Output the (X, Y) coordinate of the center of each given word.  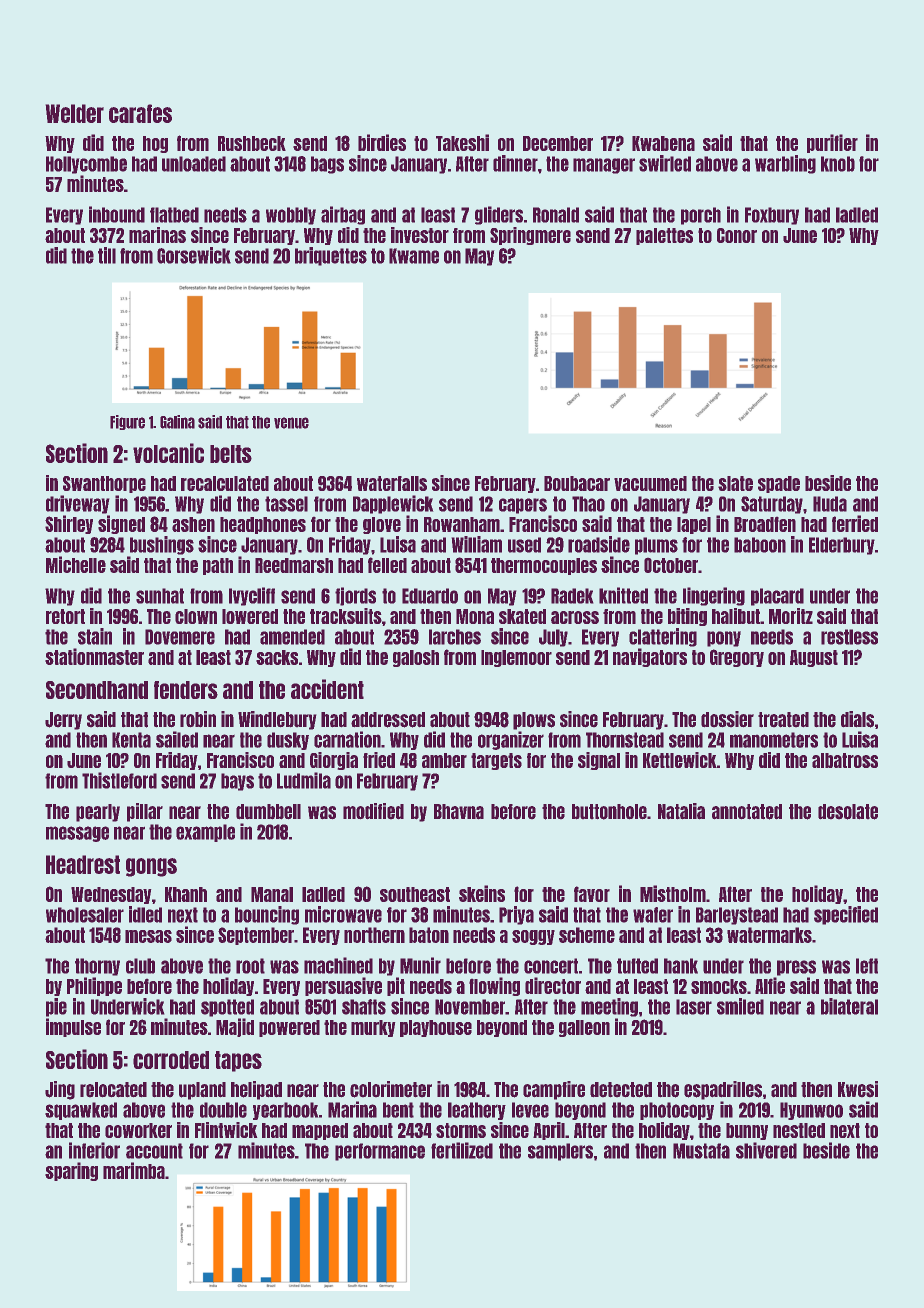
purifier (832, 143)
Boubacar (577, 483)
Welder (74, 113)
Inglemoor (516, 658)
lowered (250, 616)
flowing (494, 986)
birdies (382, 142)
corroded (171, 1060)
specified (846, 915)
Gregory (737, 658)
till (107, 255)
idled (145, 914)
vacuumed (650, 483)
